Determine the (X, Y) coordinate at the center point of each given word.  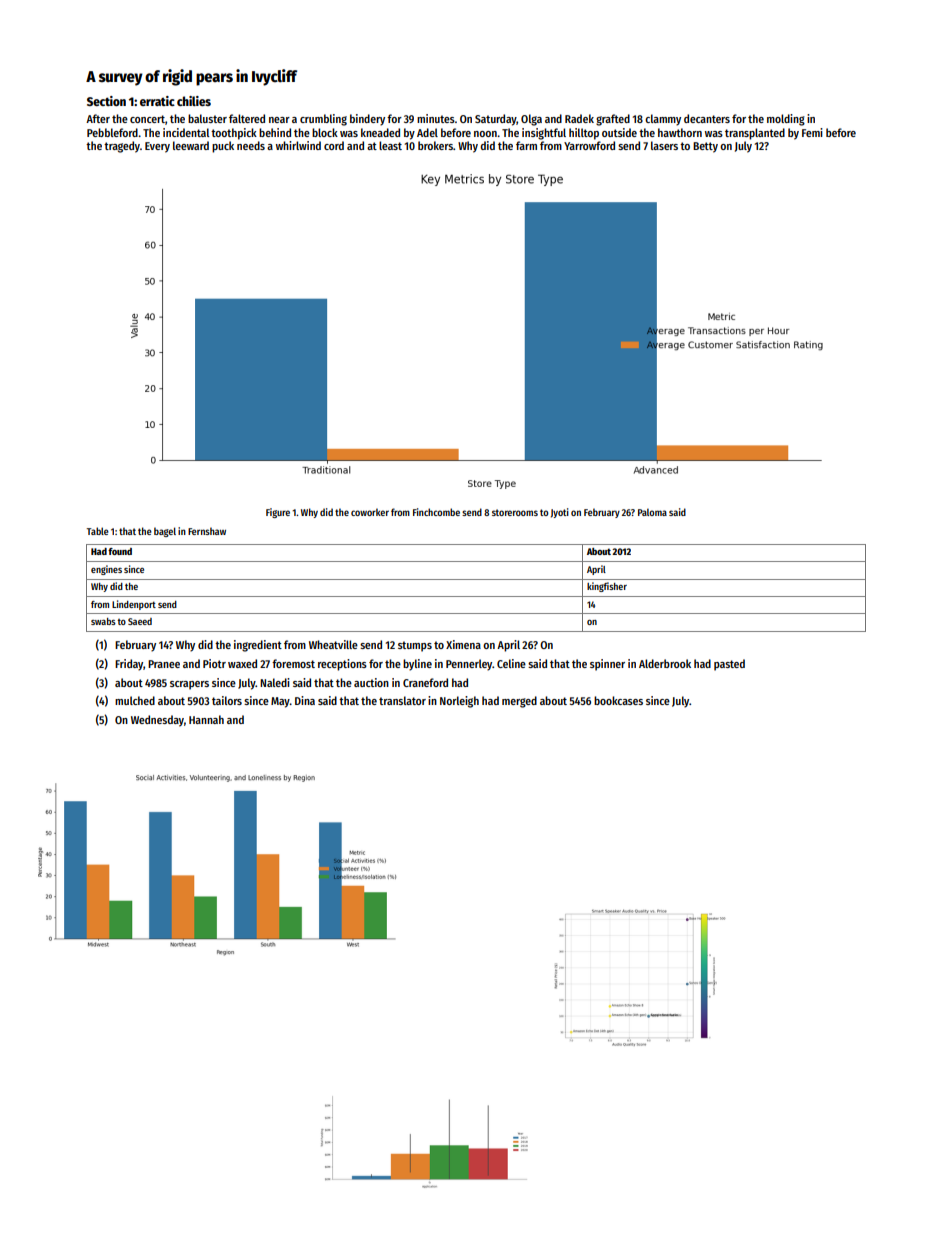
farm (526, 145)
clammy (663, 120)
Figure (278, 513)
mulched (135, 700)
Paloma (652, 512)
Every (157, 147)
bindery (367, 120)
